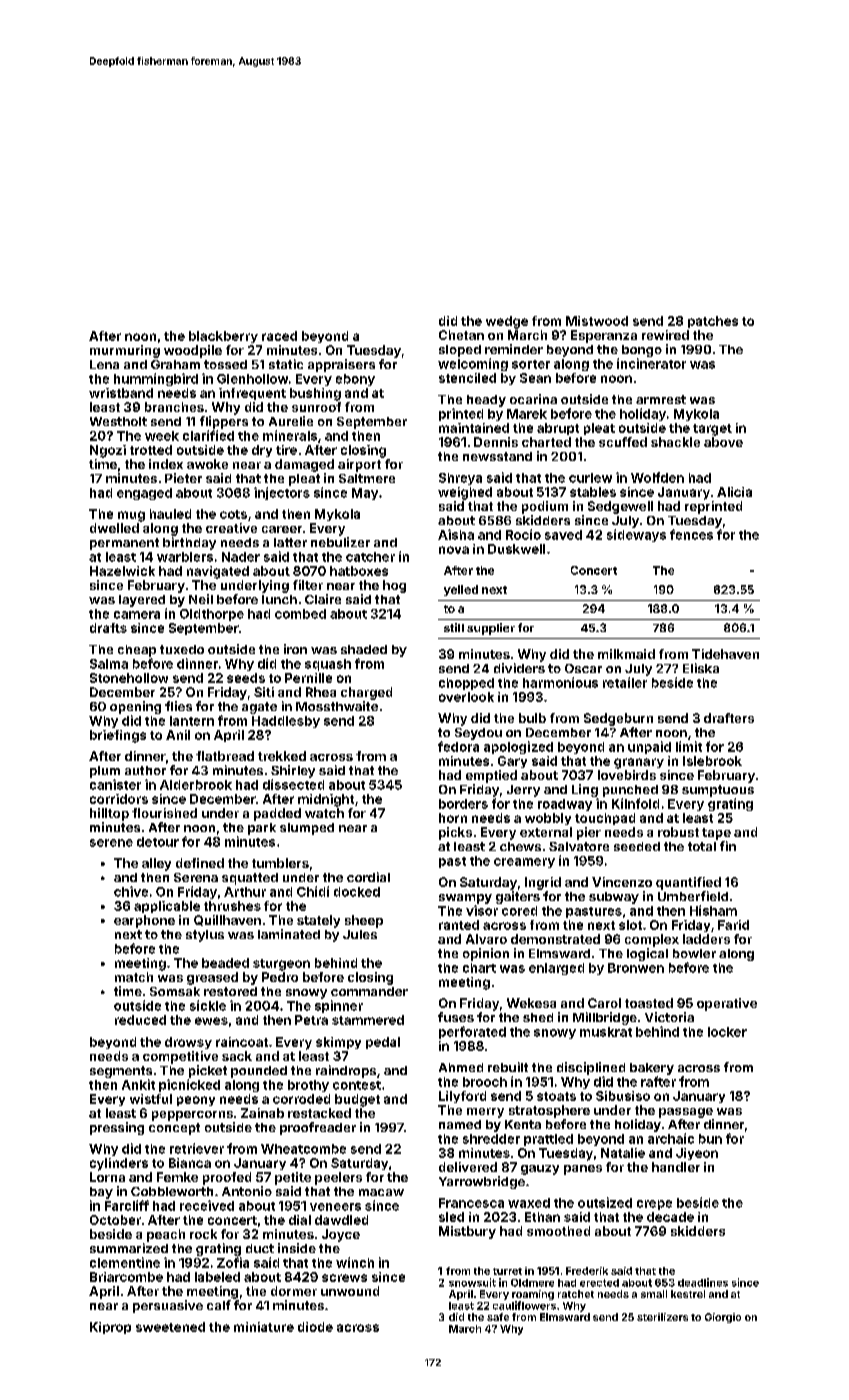 The height and width of the screenshot is (1400, 849). Describe the element at coordinates (718, 791) in the screenshot. I see `sumptuous` at that location.
